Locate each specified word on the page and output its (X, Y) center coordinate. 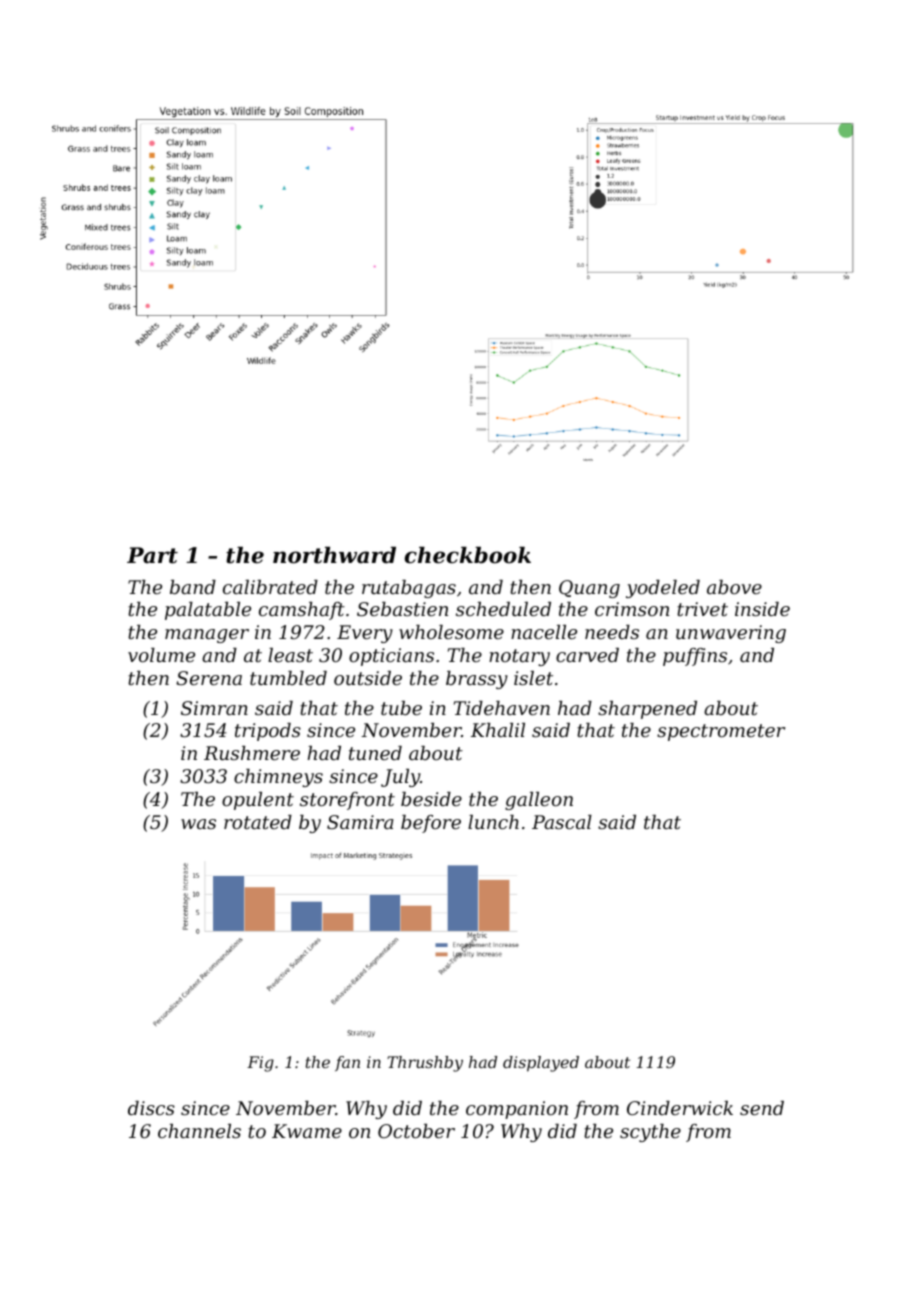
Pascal (562, 822)
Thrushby (425, 1064)
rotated (258, 822)
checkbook (468, 555)
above (734, 587)
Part (152, 555)
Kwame (307, 1131)
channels (199, 1131)
